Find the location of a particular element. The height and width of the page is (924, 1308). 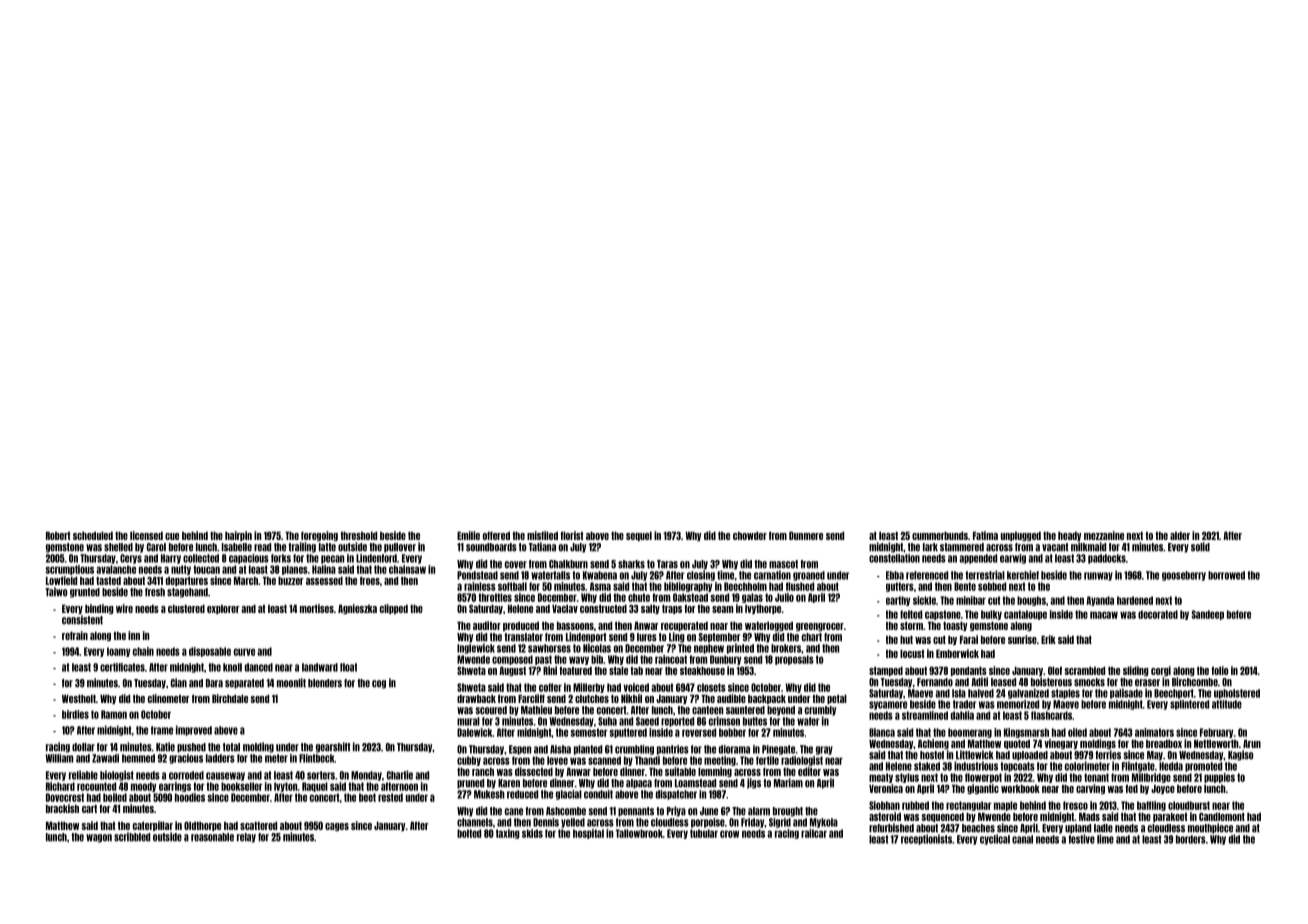

licensed is located at coordinates (146, 535).
